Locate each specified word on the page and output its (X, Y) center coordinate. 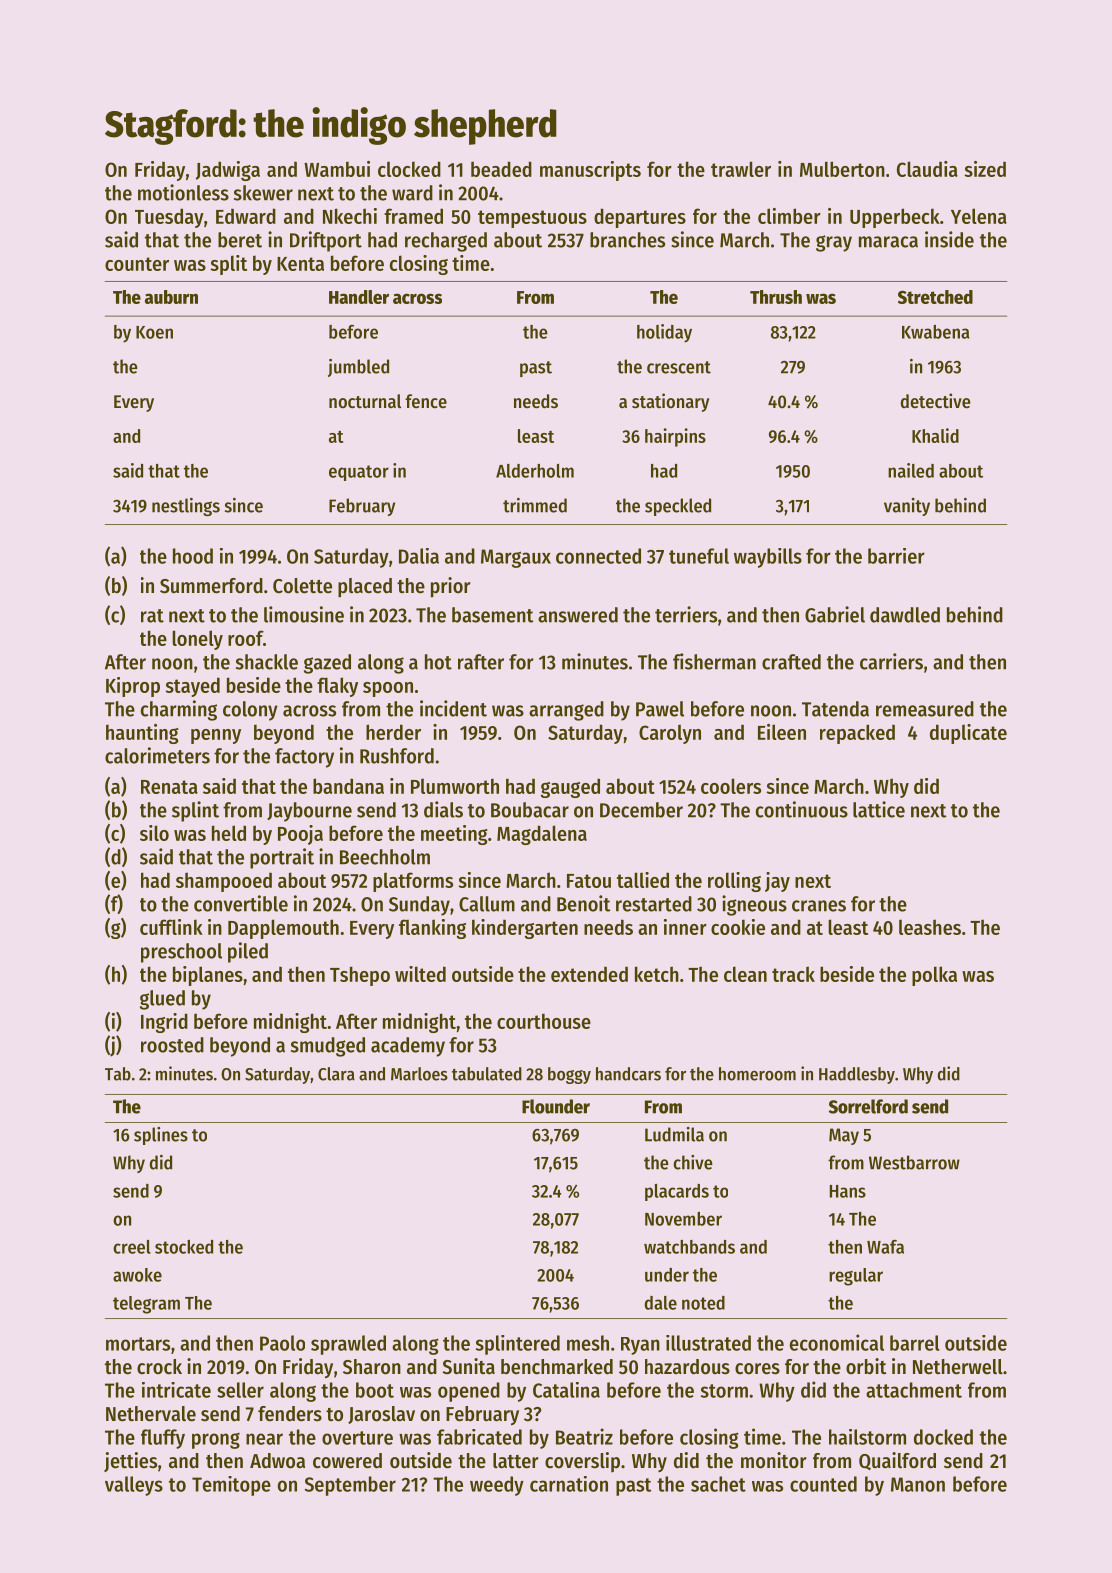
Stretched (935, 297)
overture (357, 1438)
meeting (454, 835)
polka (934, 976)
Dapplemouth (283, 929)
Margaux (516, 558)
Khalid (935, 435)
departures (640, 218)
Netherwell (958, 1367)
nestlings (186, 507)
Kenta (300, 264)
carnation (569, 1484)
